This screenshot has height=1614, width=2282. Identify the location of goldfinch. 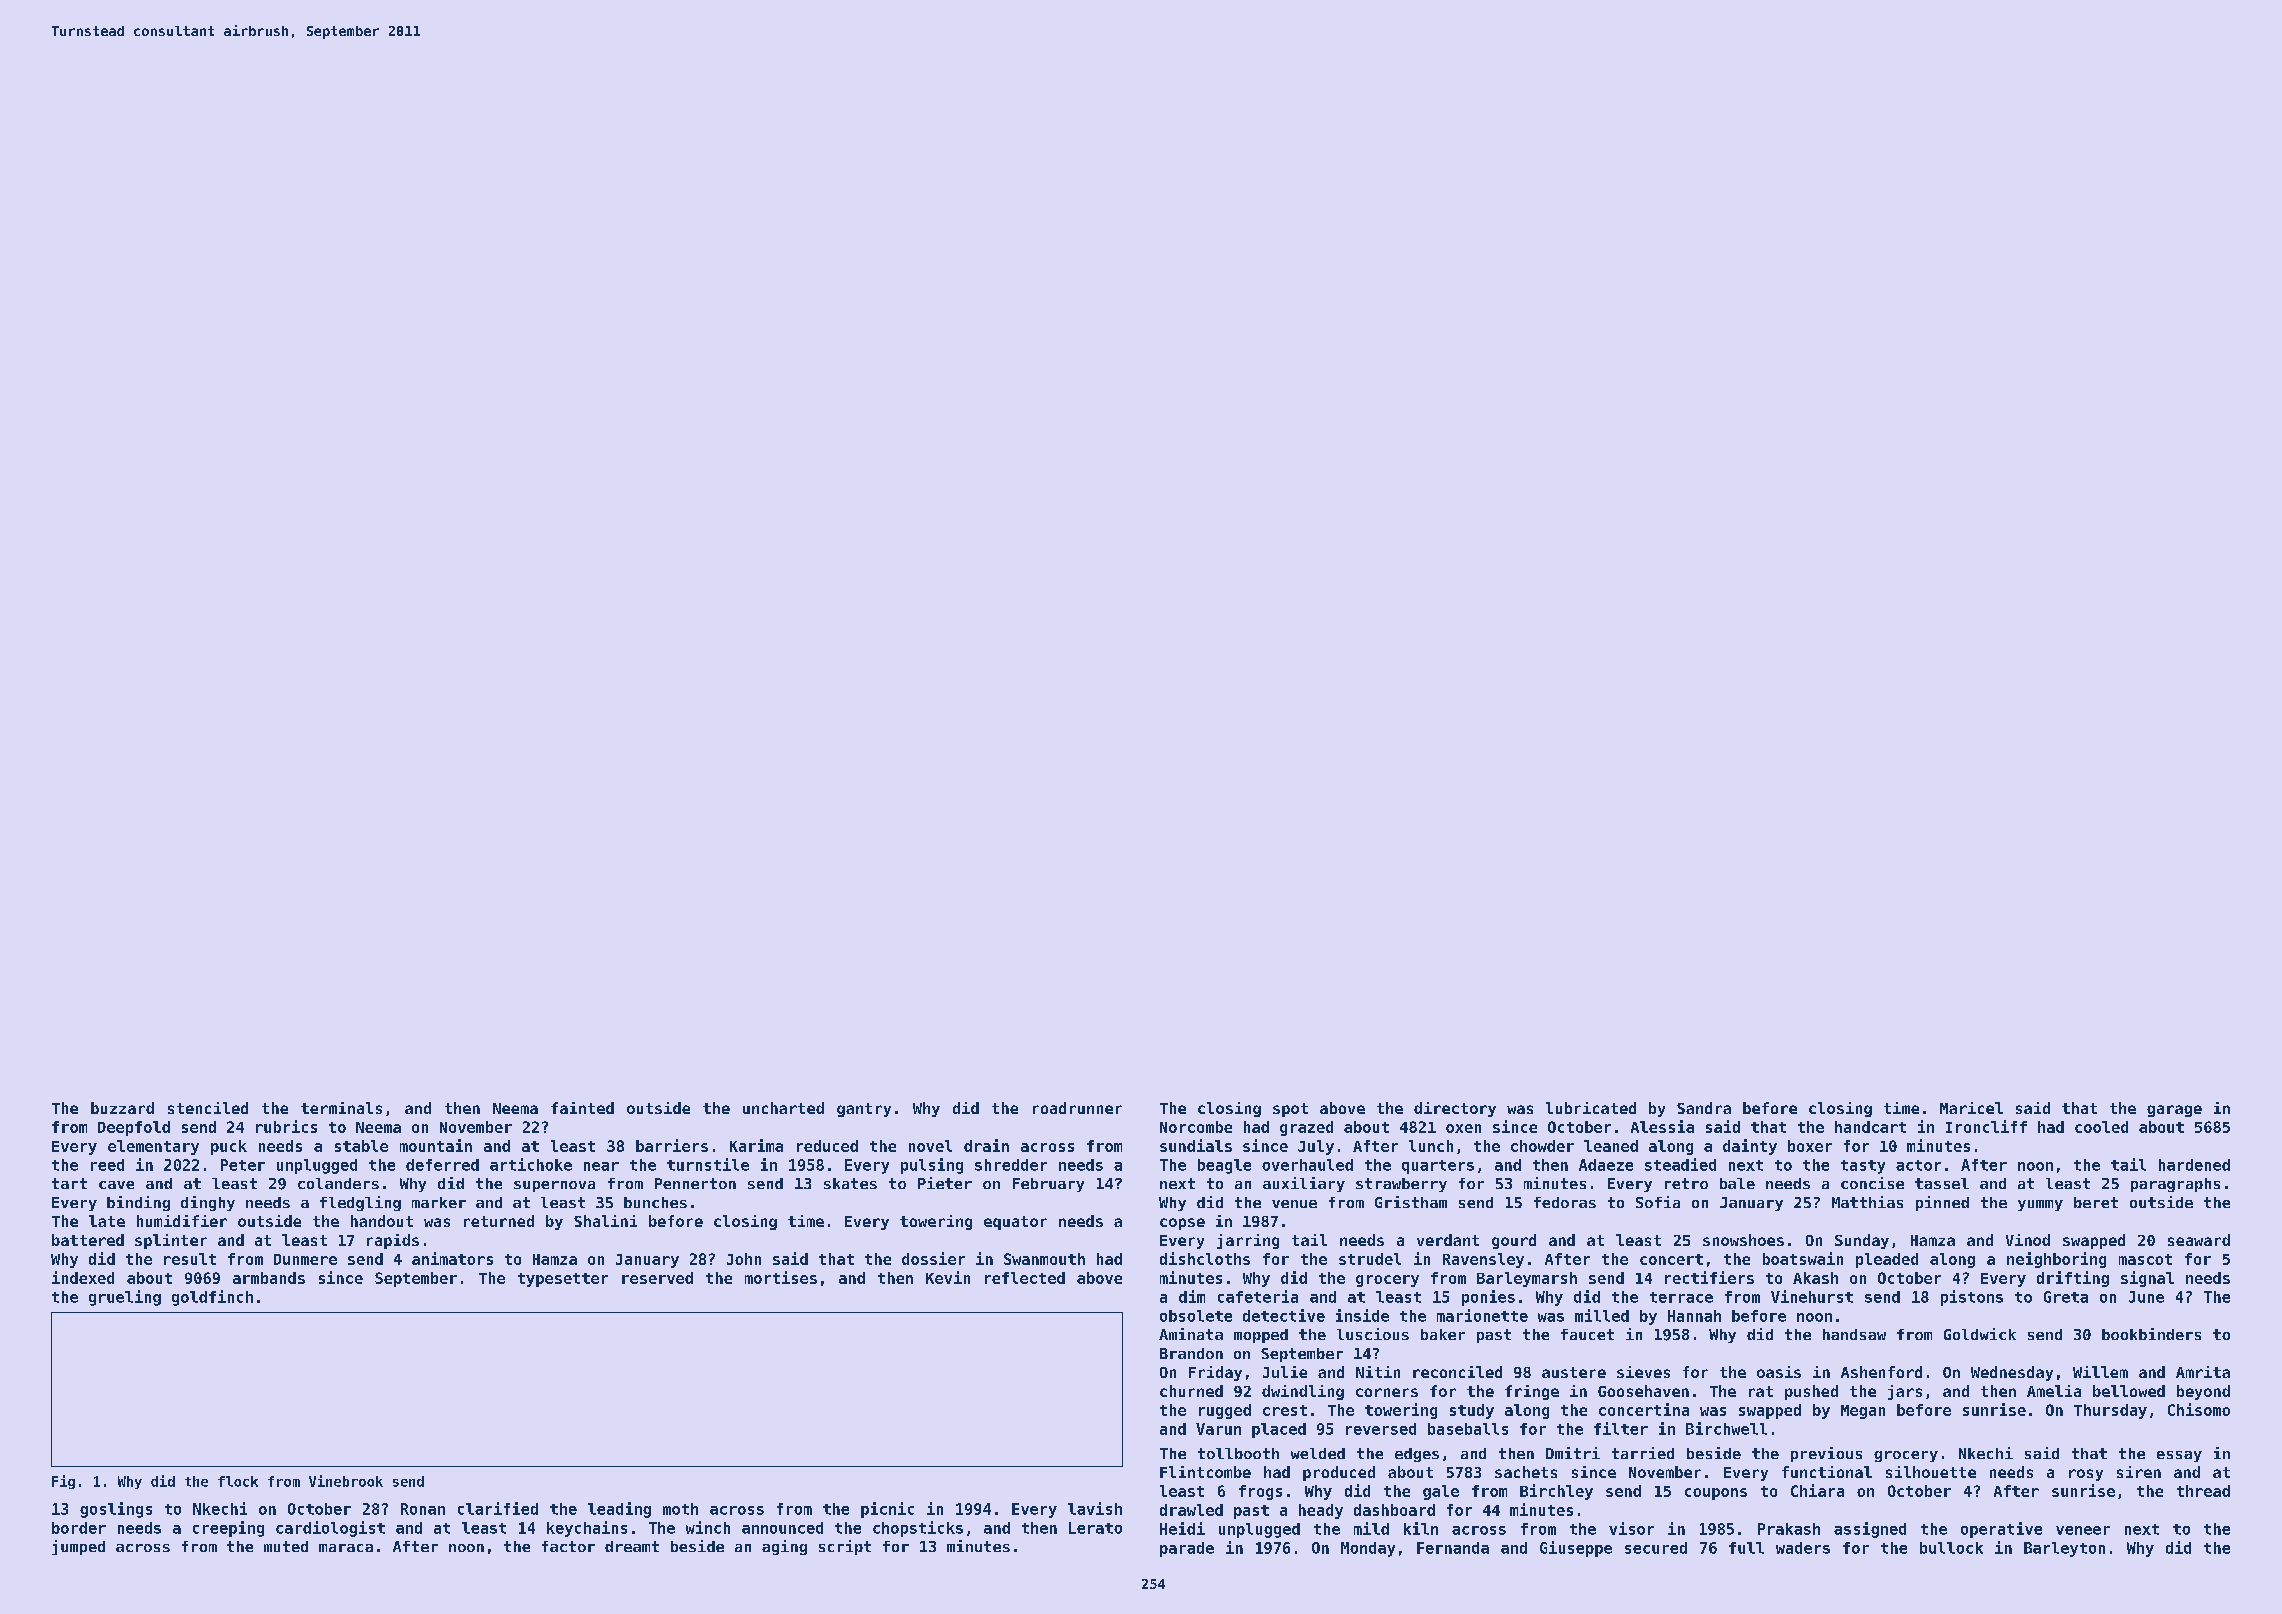
(212, 1298).
